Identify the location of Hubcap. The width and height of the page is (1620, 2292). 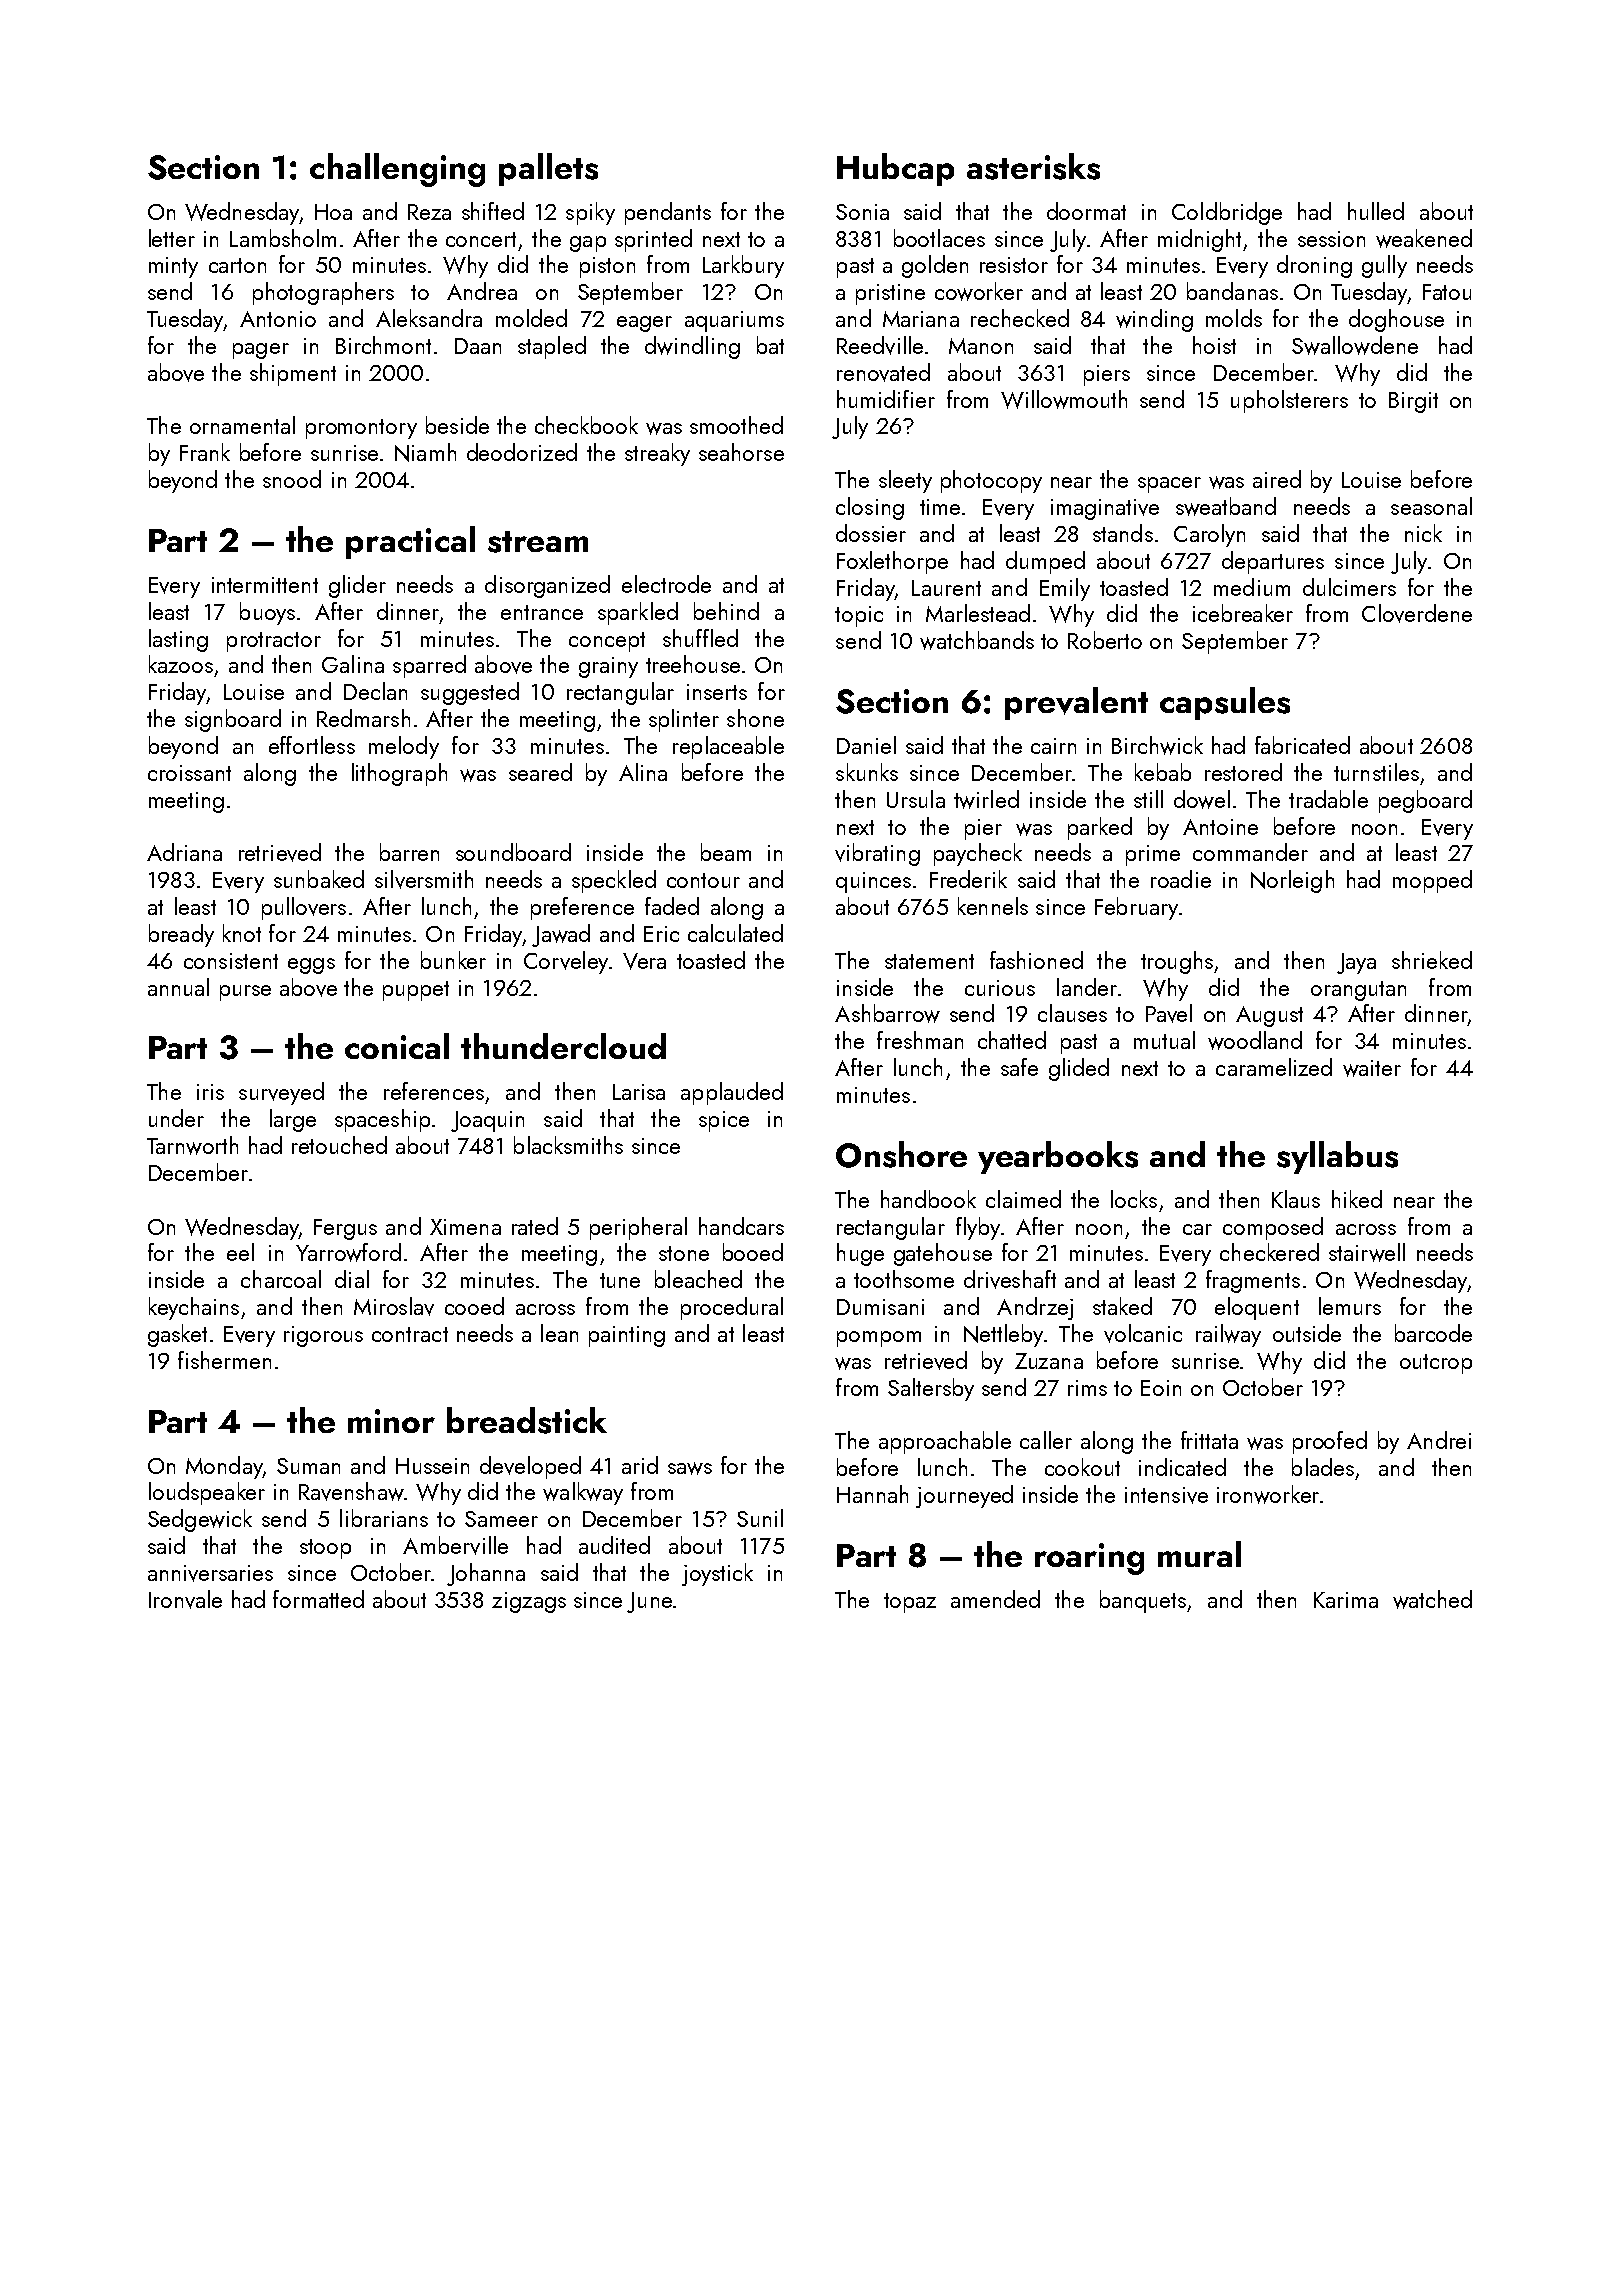
(895, 169).
